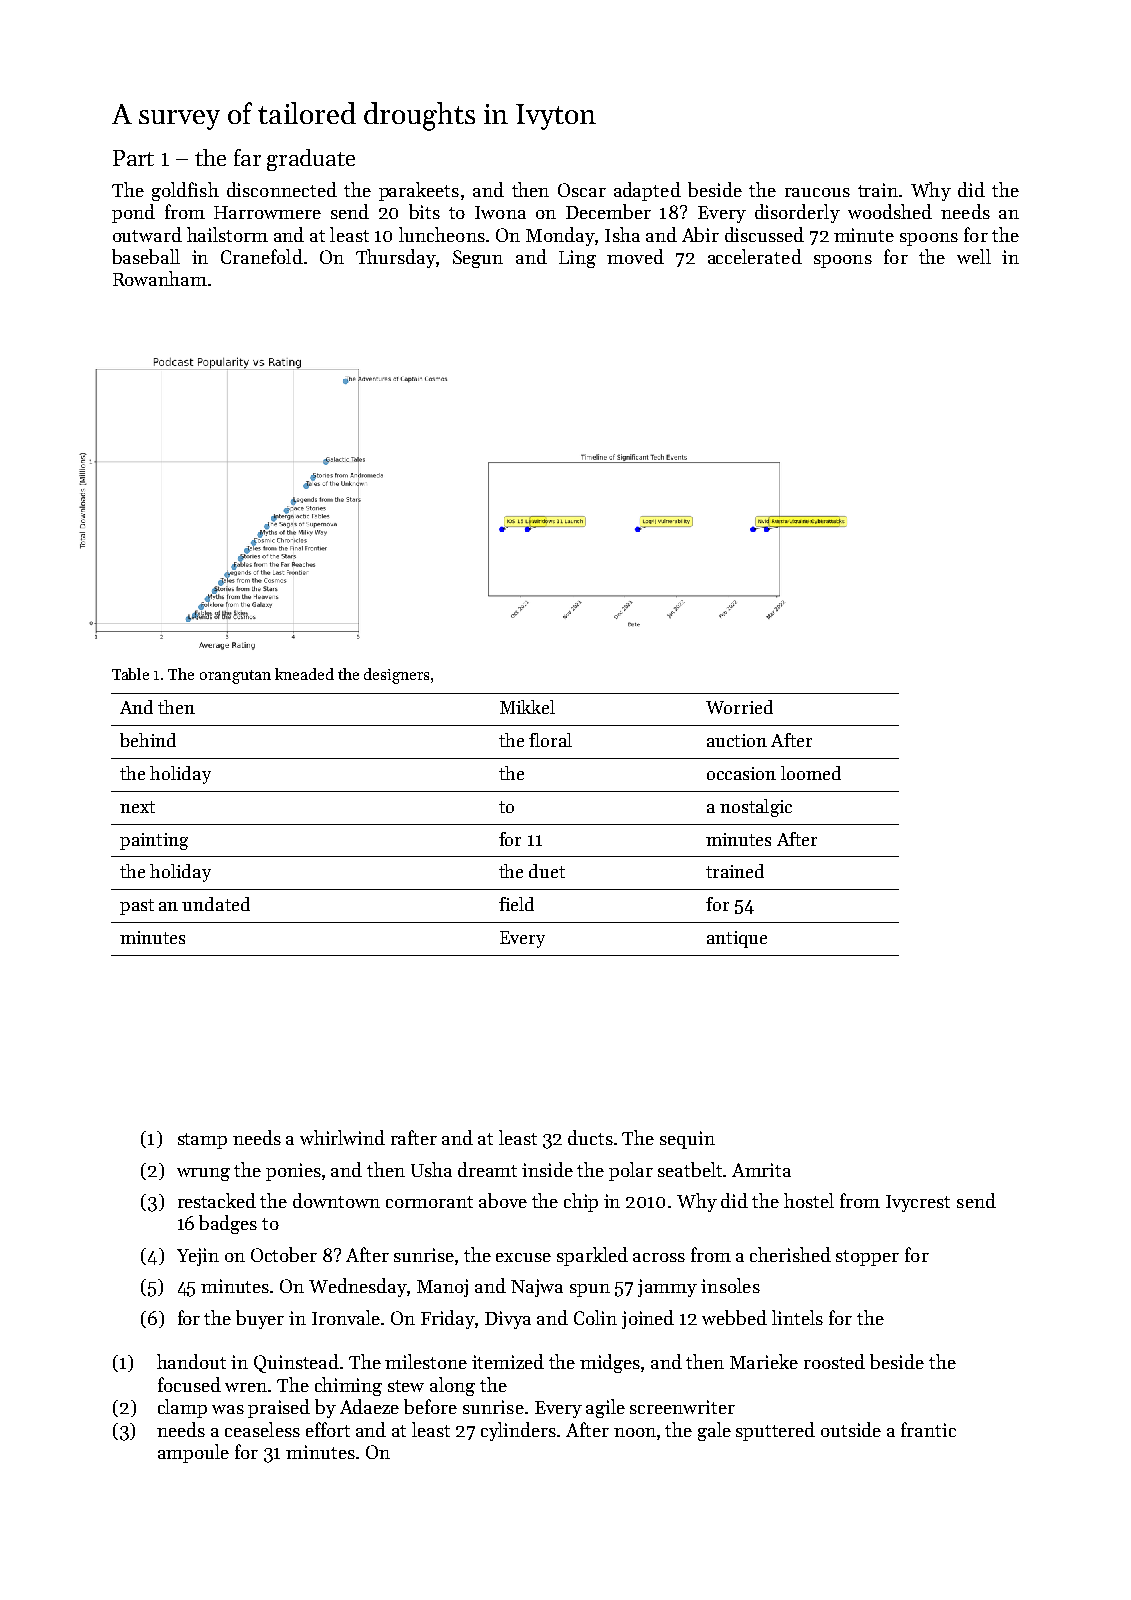 The width and height of the screenshot is (1131, 1600). Describe the element at coordinates (478, 259) in the screenshot. I see `Segun` at that location.
